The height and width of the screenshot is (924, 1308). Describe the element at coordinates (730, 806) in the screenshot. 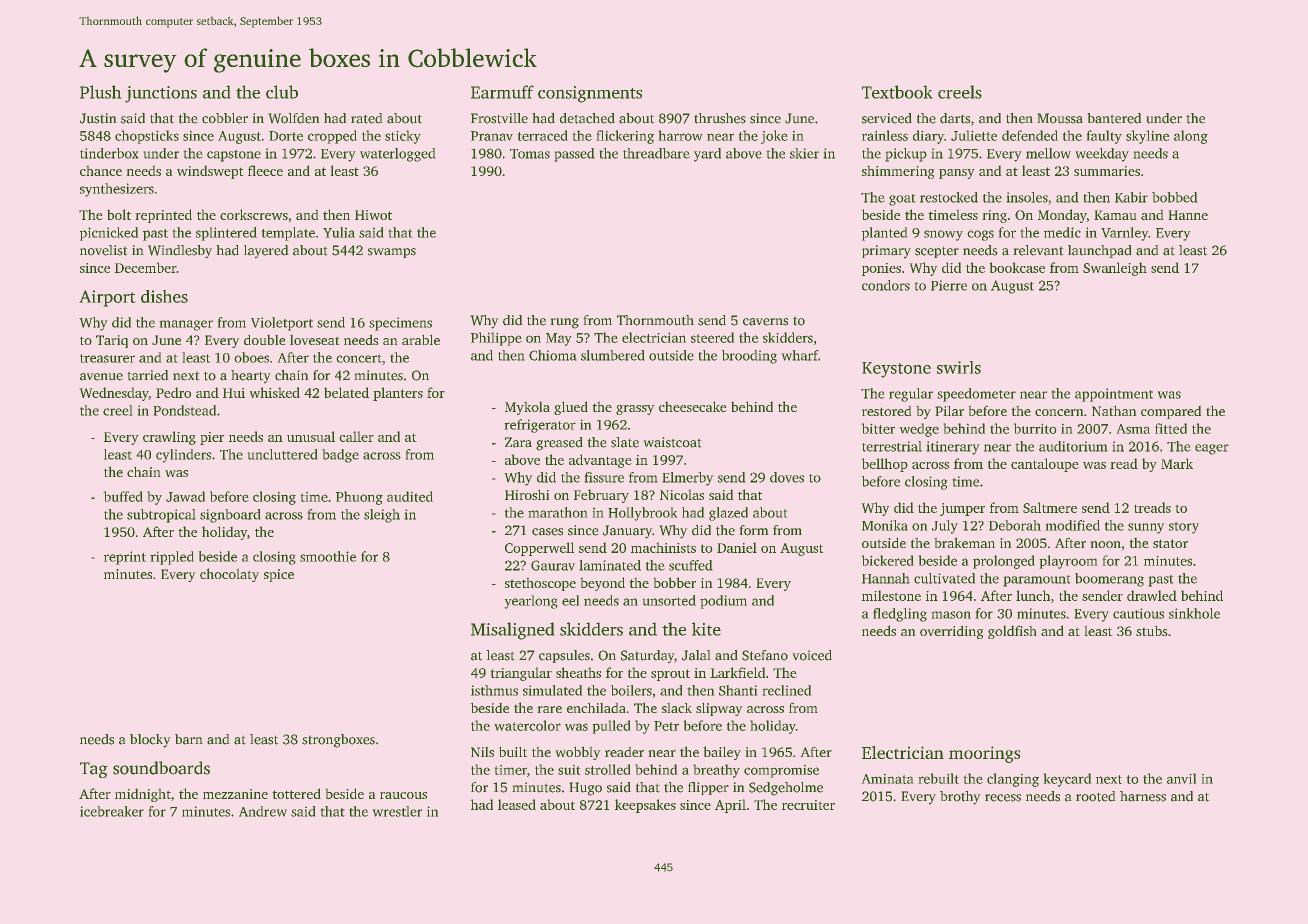

I see `April` at that location.
